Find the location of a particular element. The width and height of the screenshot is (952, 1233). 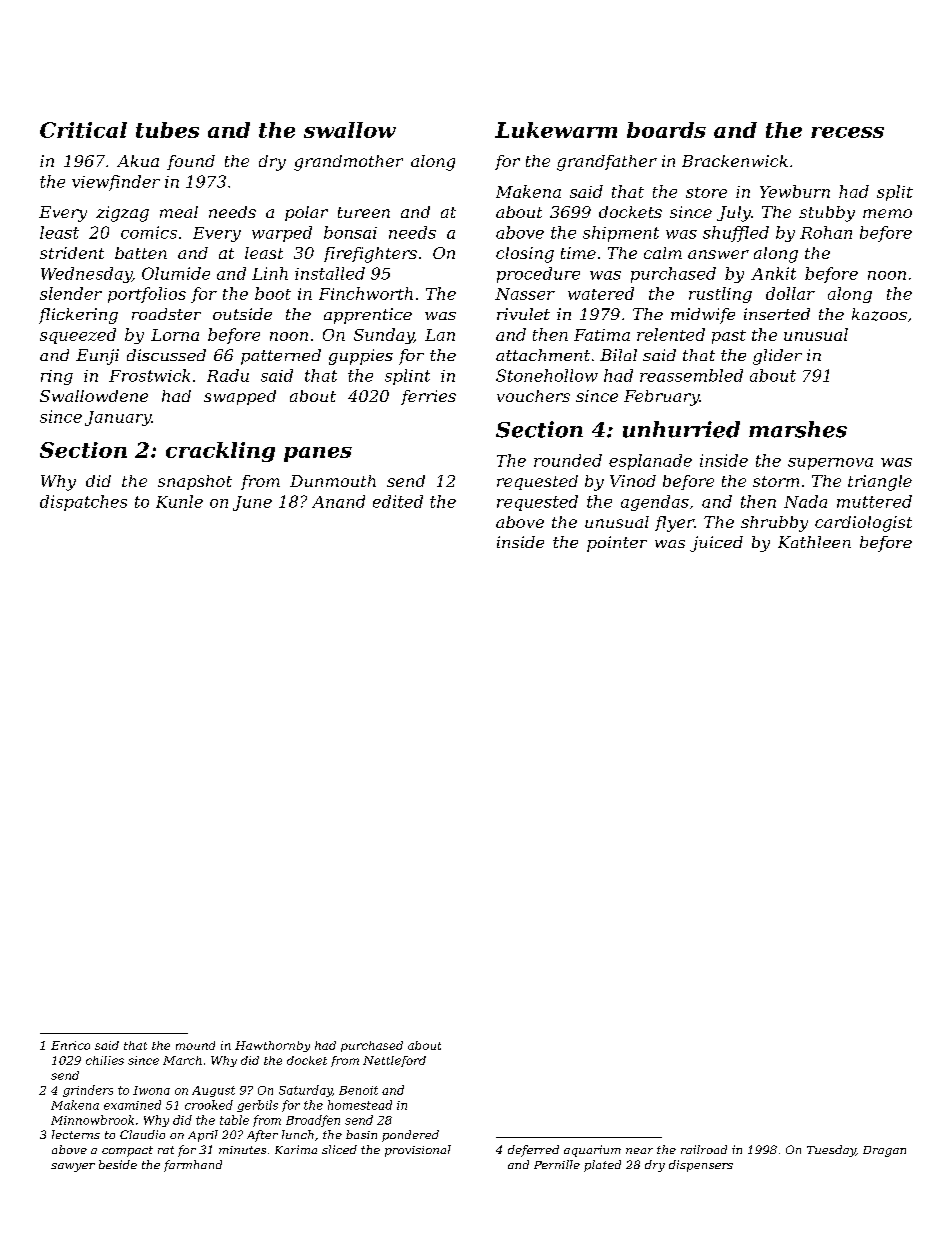

boards is located at coordinates (666, 130).
